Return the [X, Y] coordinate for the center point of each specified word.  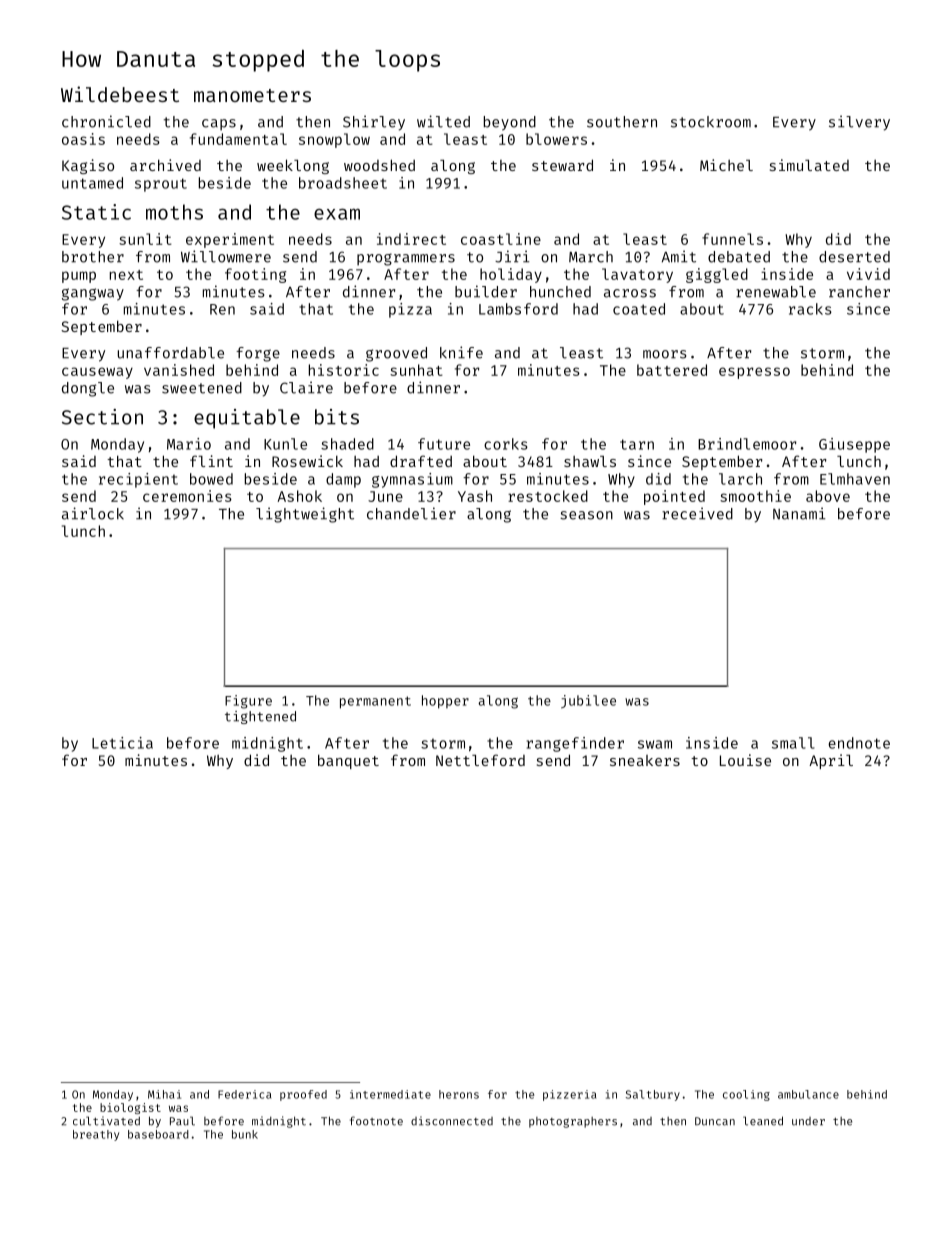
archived [165, 165]
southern [622, 122]
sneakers [645, 760]
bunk [245, 1134]
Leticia [122, 743]
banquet [348, 761]
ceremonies [187, 496]
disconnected [452, 1121]
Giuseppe [854, 445]
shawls [590, 461]
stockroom [711, 122]
